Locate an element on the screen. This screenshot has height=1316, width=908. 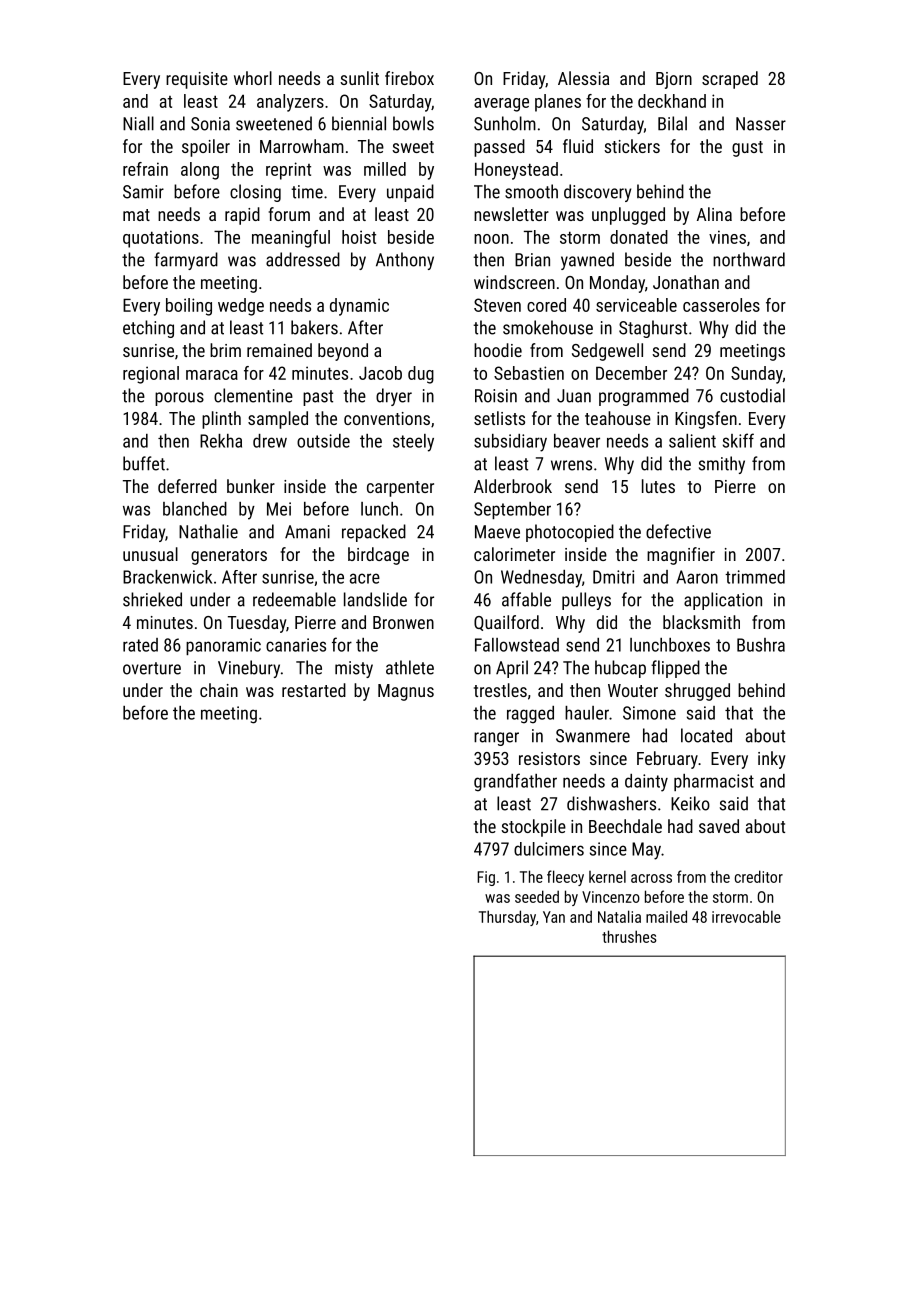
overture is located at coordinates (152, 668).
